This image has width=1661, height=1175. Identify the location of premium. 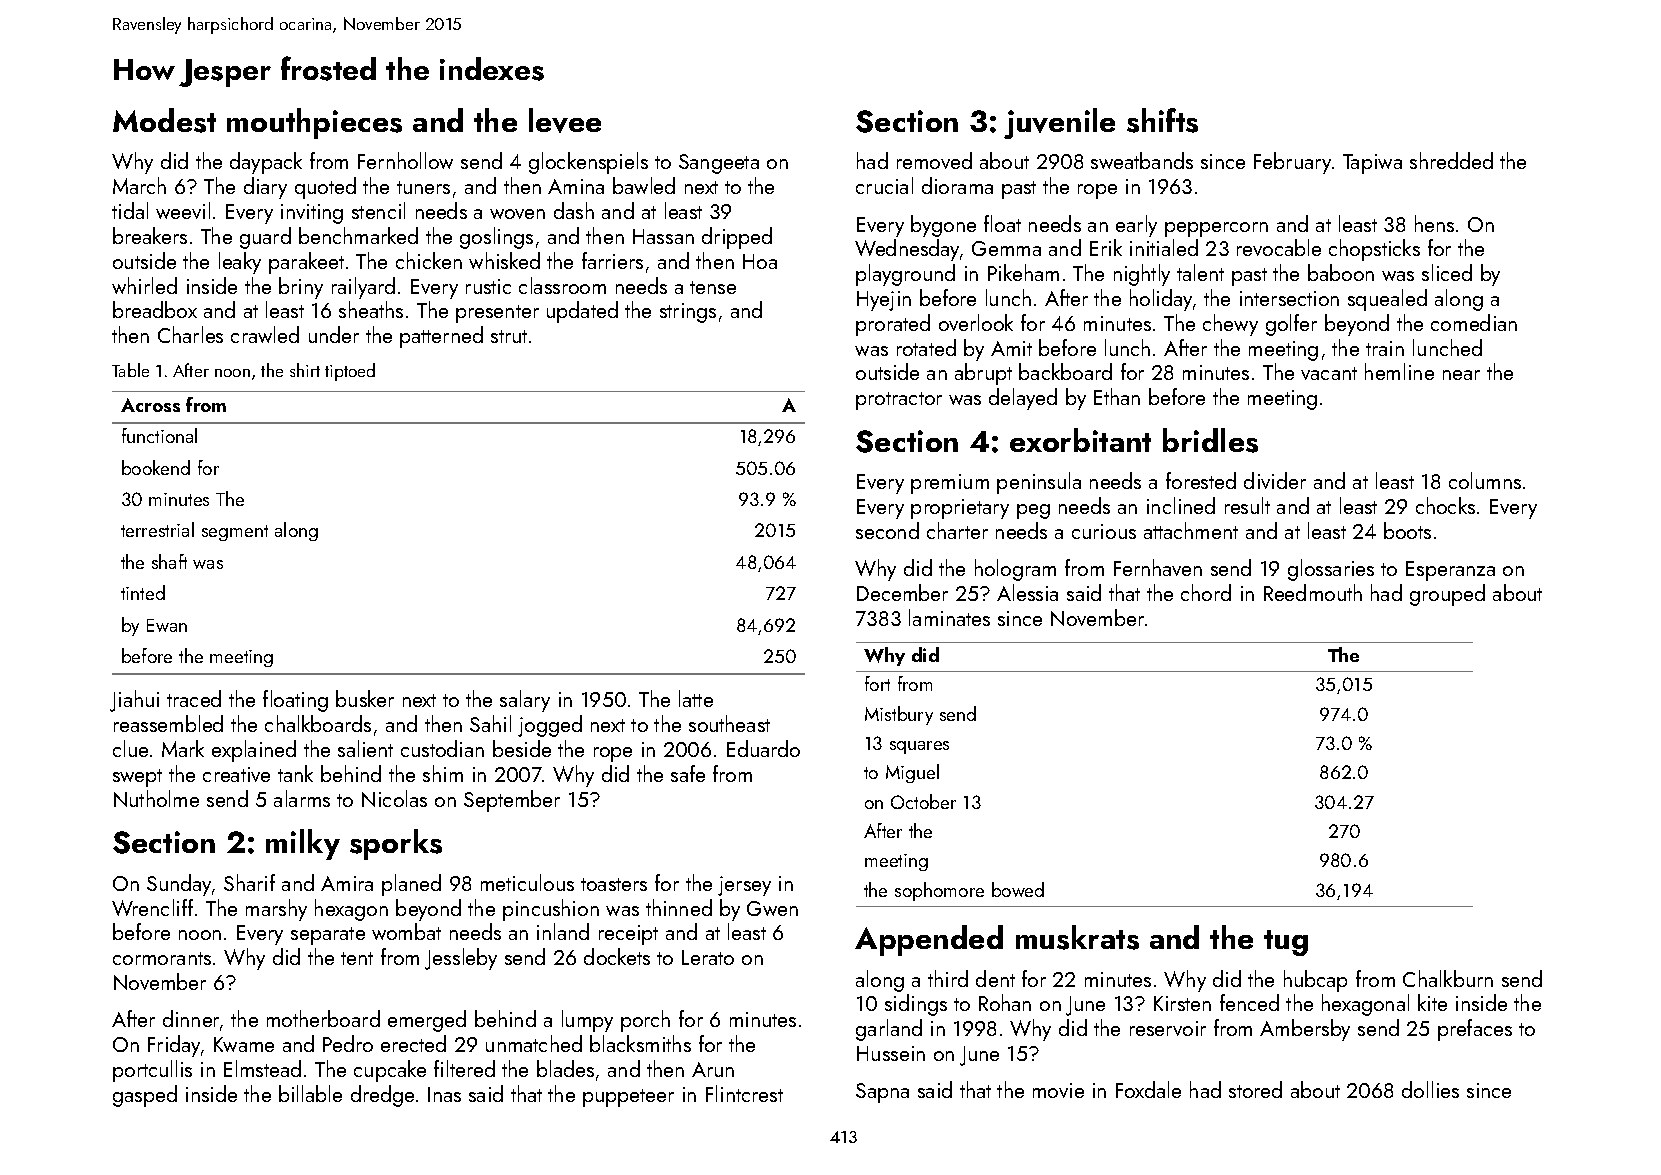
(950, 484).
